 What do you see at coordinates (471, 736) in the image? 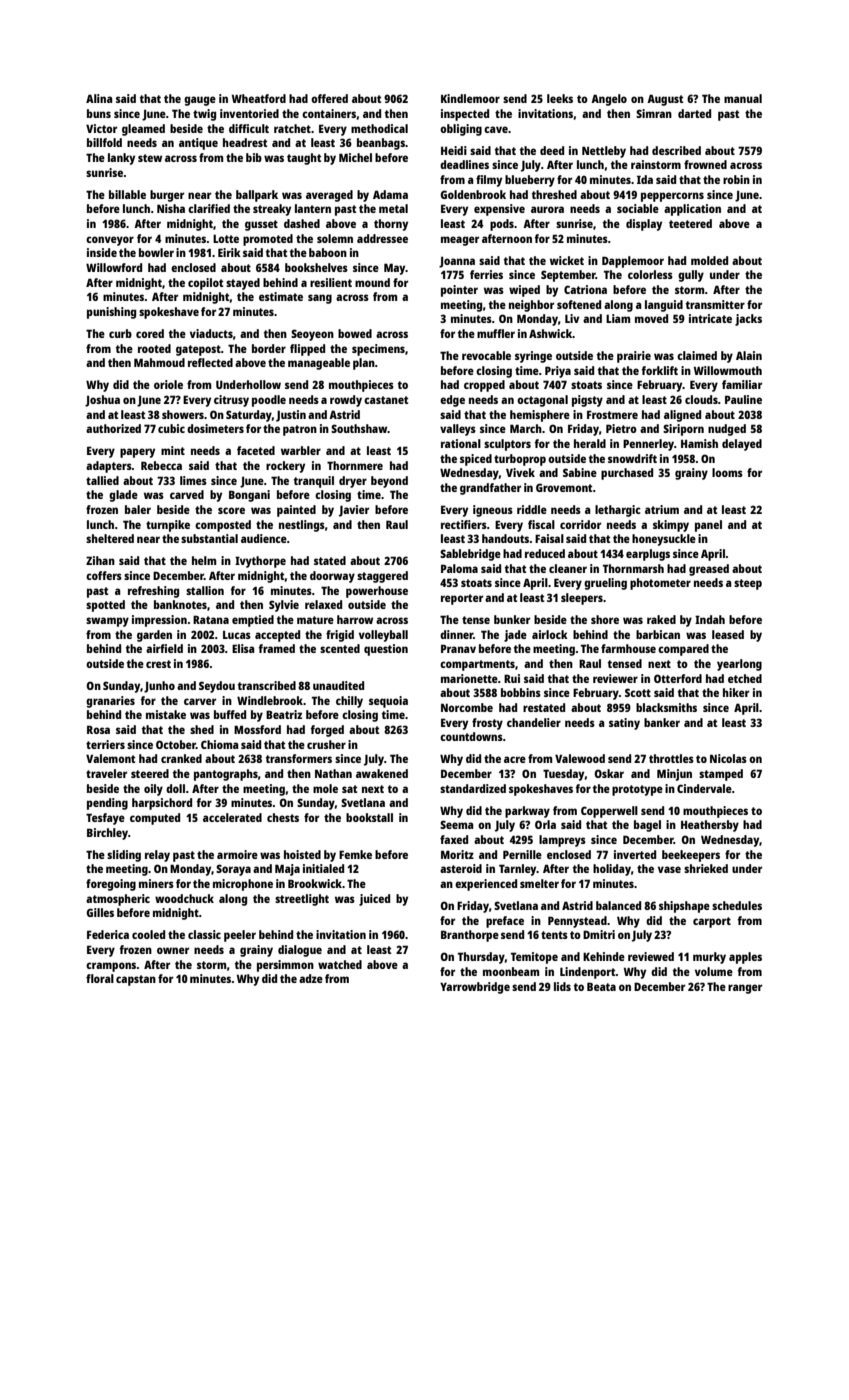
I see `countdowns` at bounding box center [471, 736].
